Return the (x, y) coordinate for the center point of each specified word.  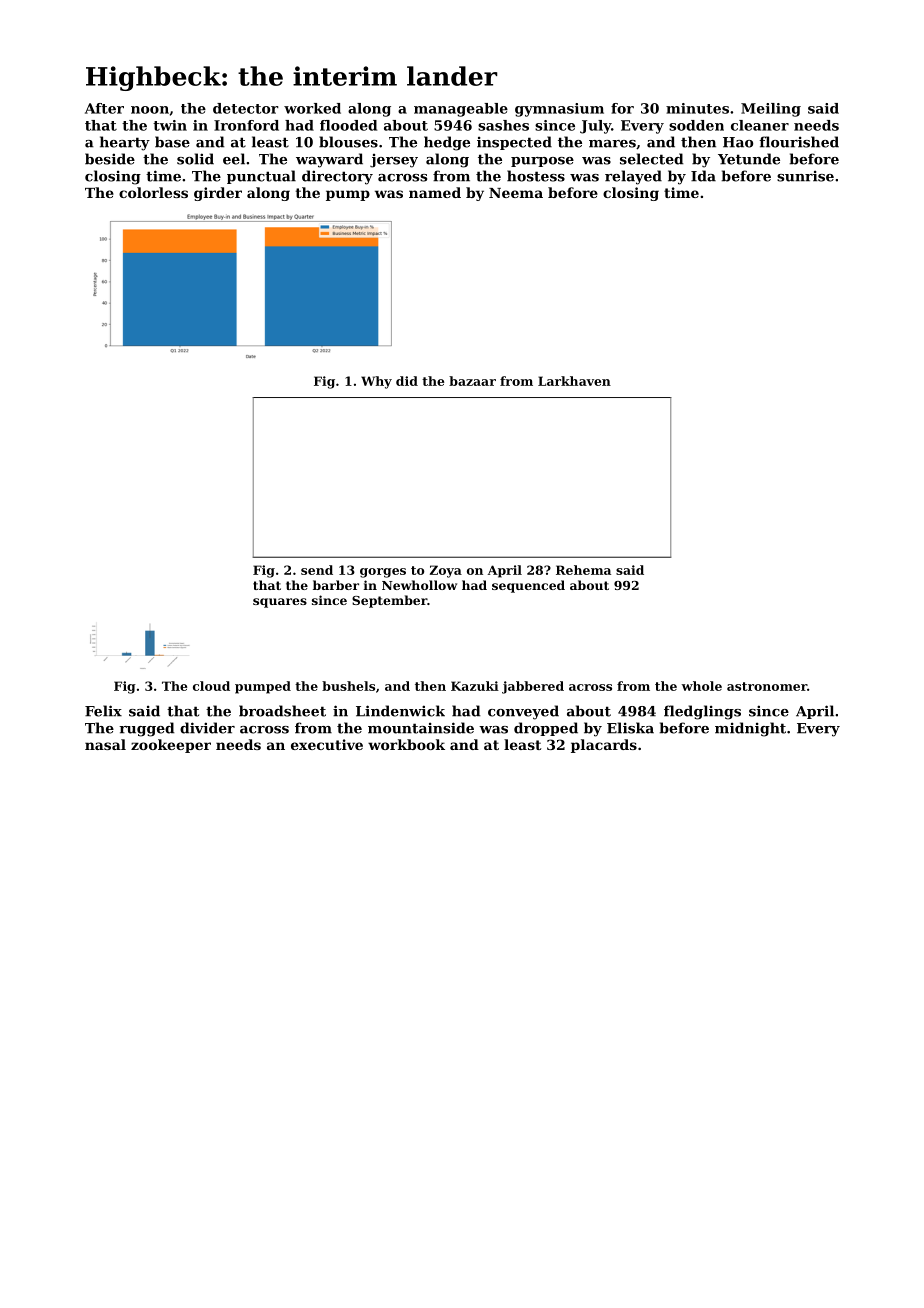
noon (150, 110)
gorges (383, 573)
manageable (461, 110)
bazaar (472, 381)
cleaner (760, 125)
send (317, 570)
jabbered (533, 687)
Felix (103, 711)
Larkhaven (574, 381)
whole (701, 686)
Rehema (583, 570)
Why (376, 382)
